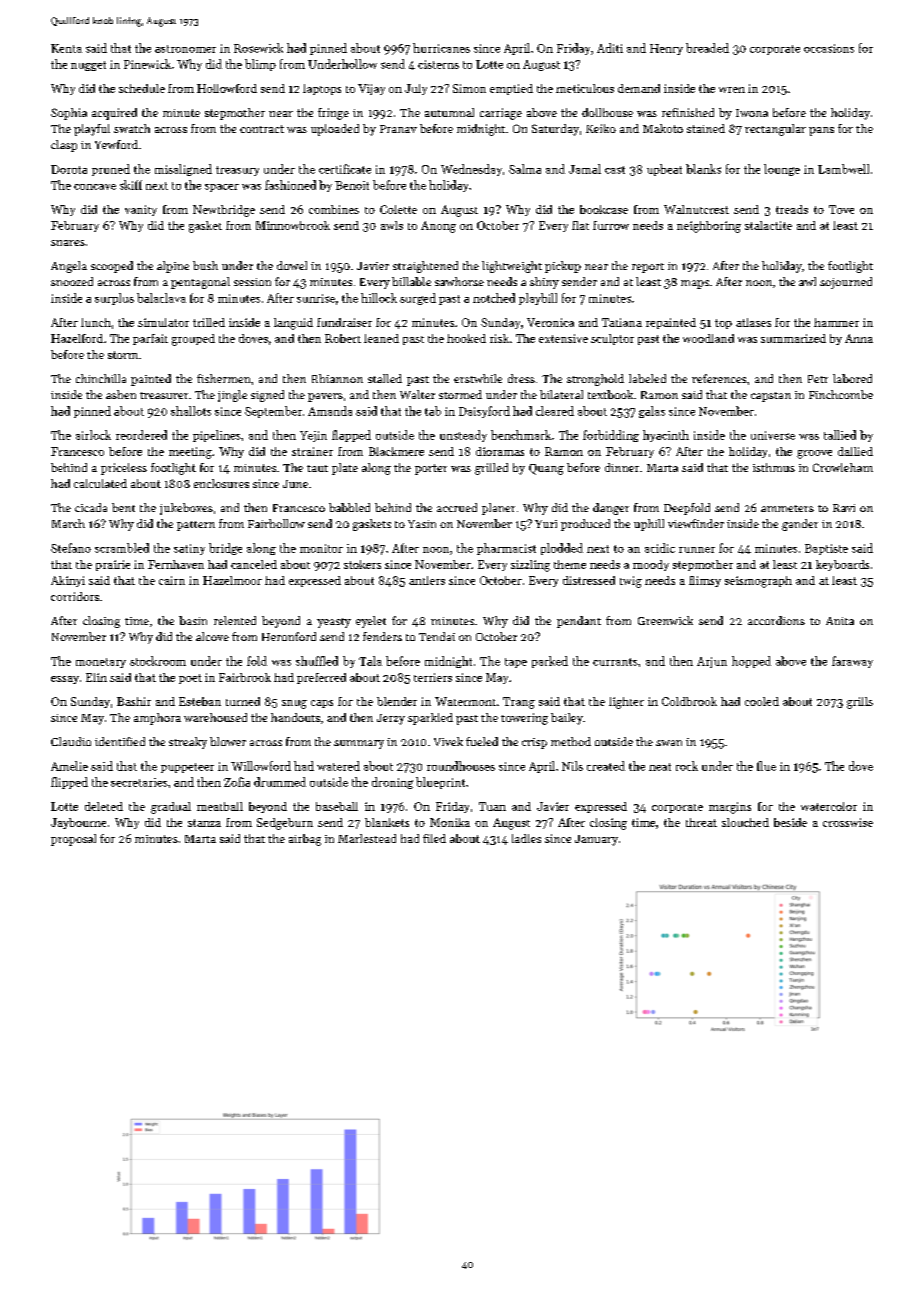 The image size is (924, 1308). I want to click on breaded, so click(707, 48).
